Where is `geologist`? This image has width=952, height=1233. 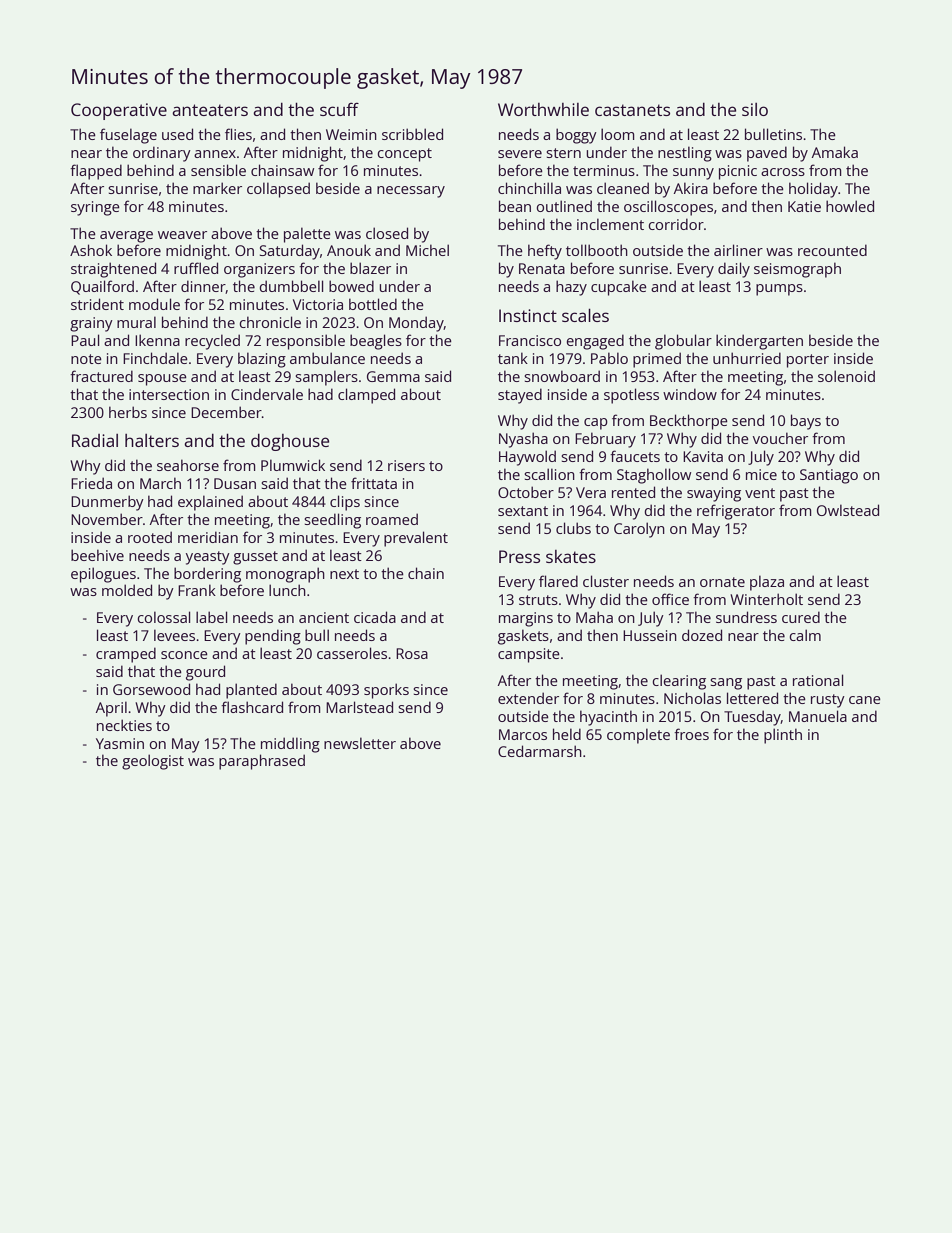 geologist is located at coordinates (153, 762).
